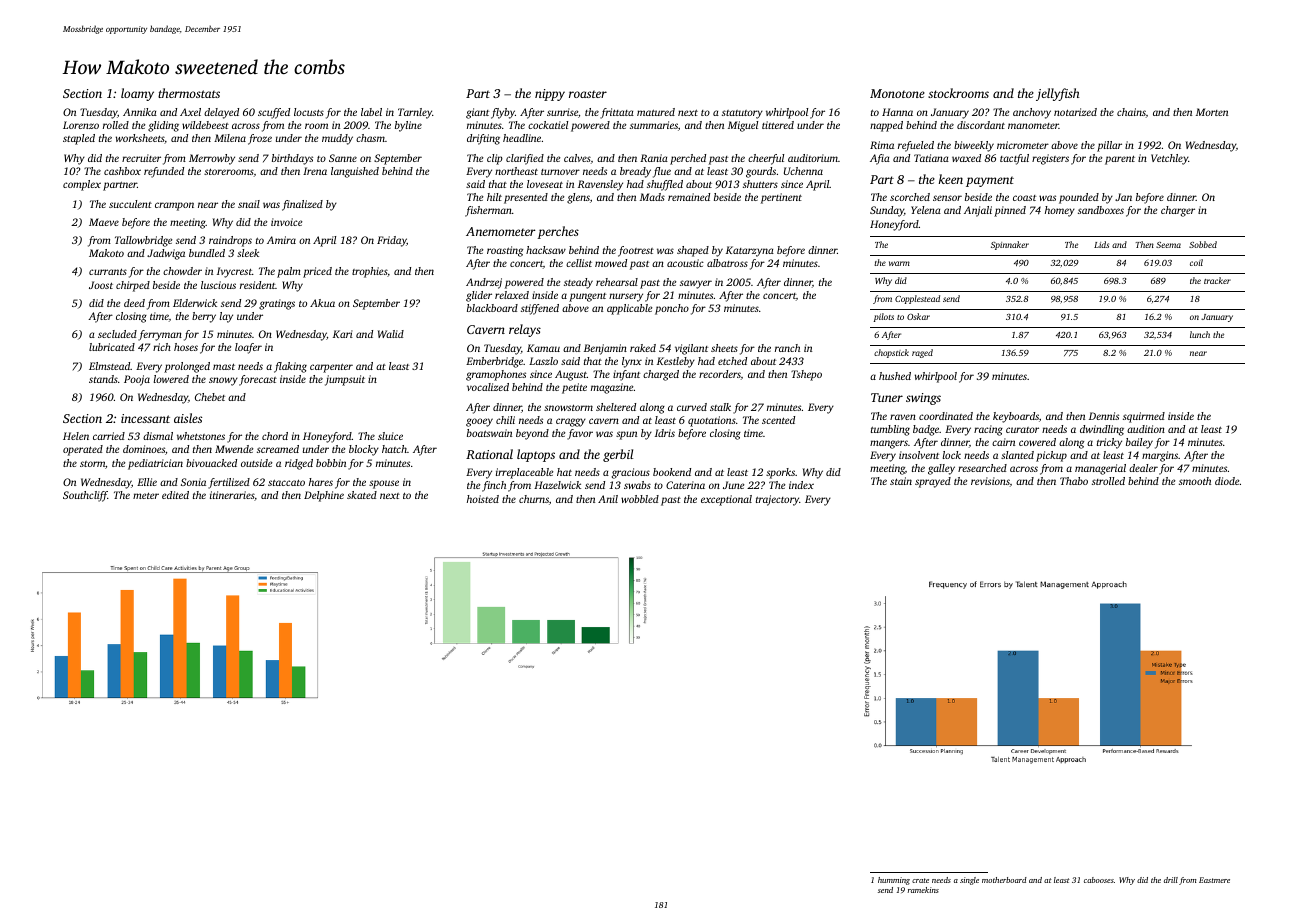 Image resolution: width=1308 pixels, height=924 pixels. What do you see at coordinates (923, 890) in the screenshot?
I see `ramekins` at bounding box center [923, 890].
